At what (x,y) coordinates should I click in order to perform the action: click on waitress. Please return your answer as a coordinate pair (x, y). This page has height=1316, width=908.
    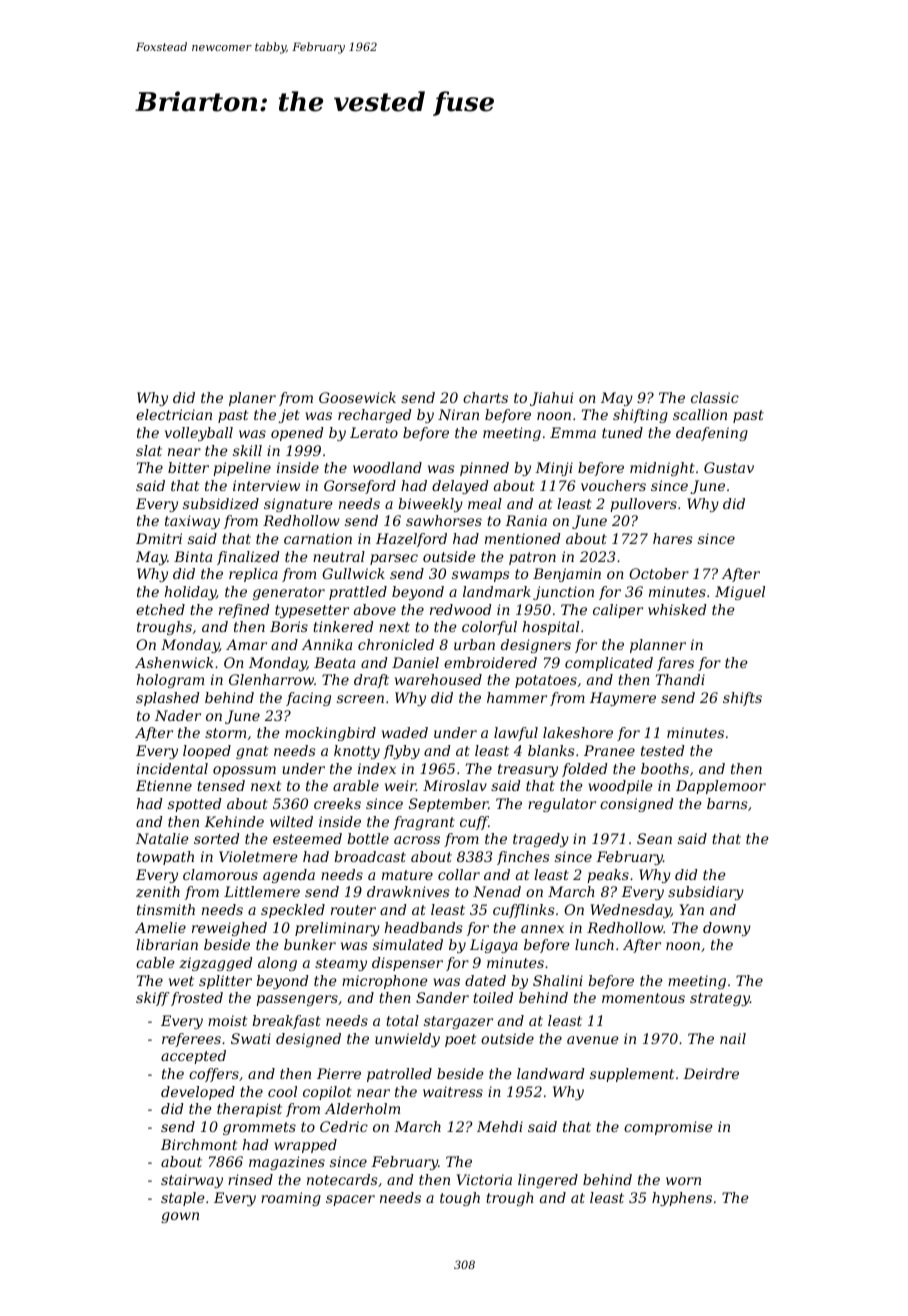
    Looking at the image, I should click on (453, 1091).
